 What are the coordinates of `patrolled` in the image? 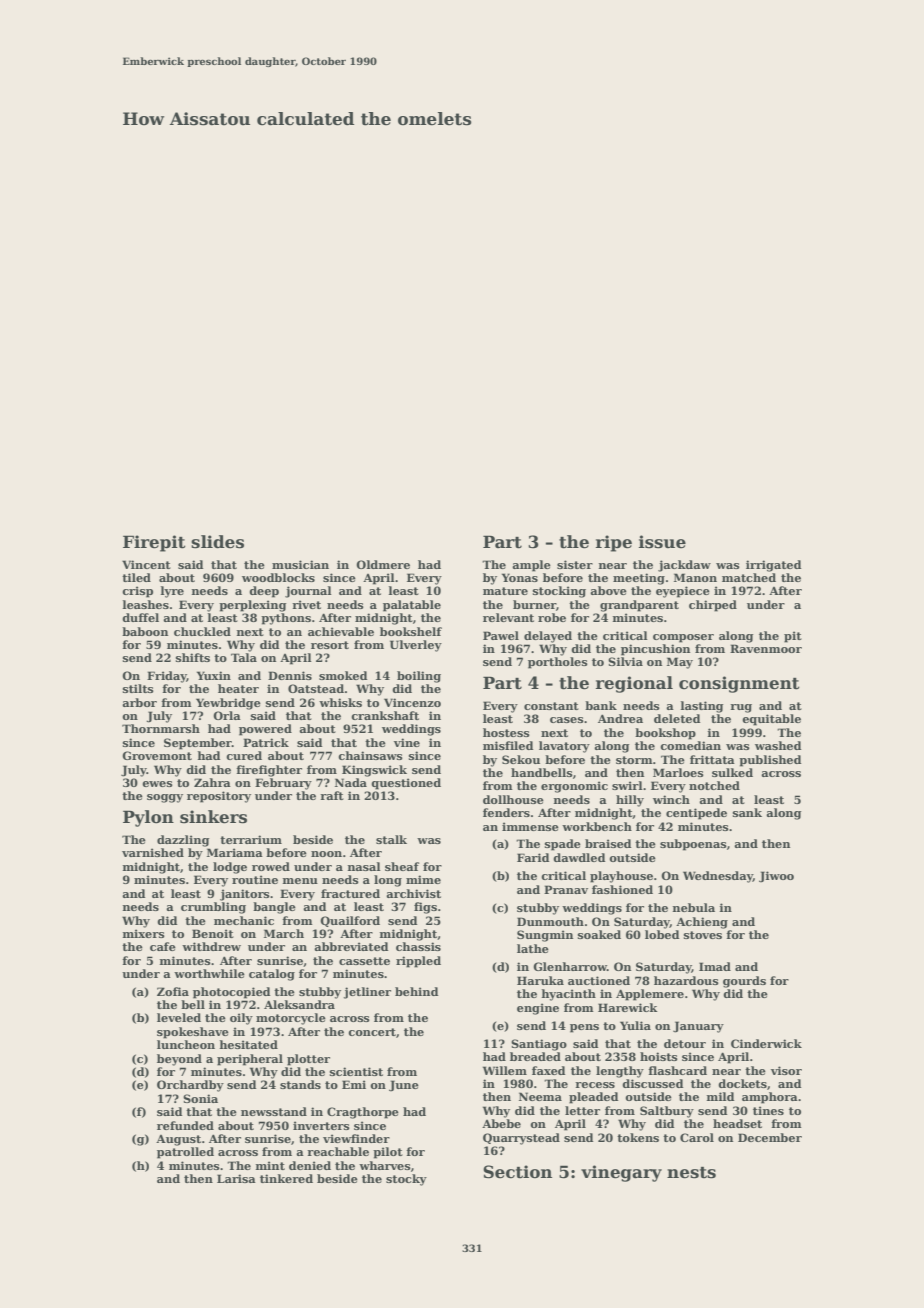 It's located at (185, 1153).
